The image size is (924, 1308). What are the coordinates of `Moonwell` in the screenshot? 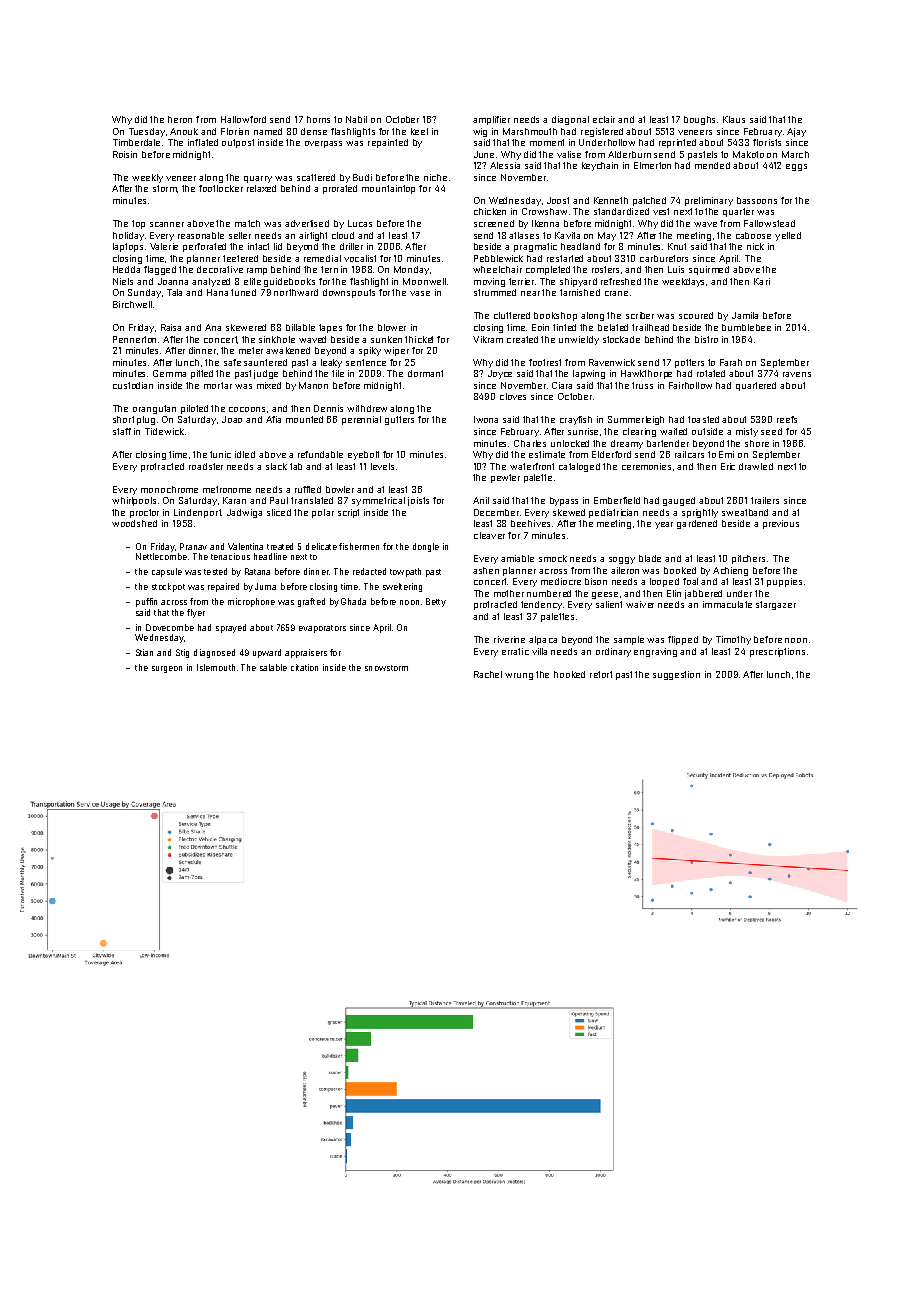 It's located at (424, 281).
